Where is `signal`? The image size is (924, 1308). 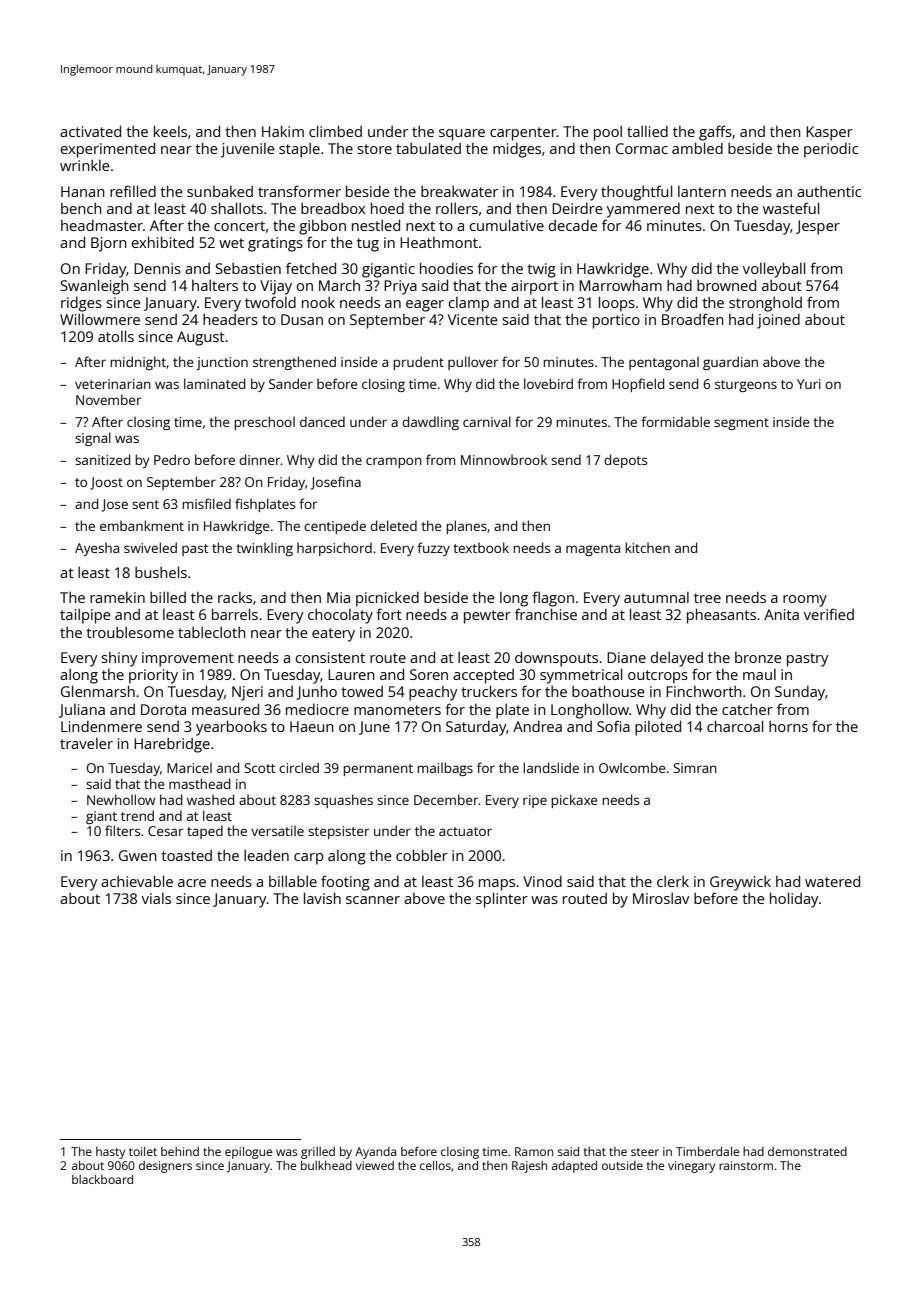
signal is located at coordinates (93, 439).
